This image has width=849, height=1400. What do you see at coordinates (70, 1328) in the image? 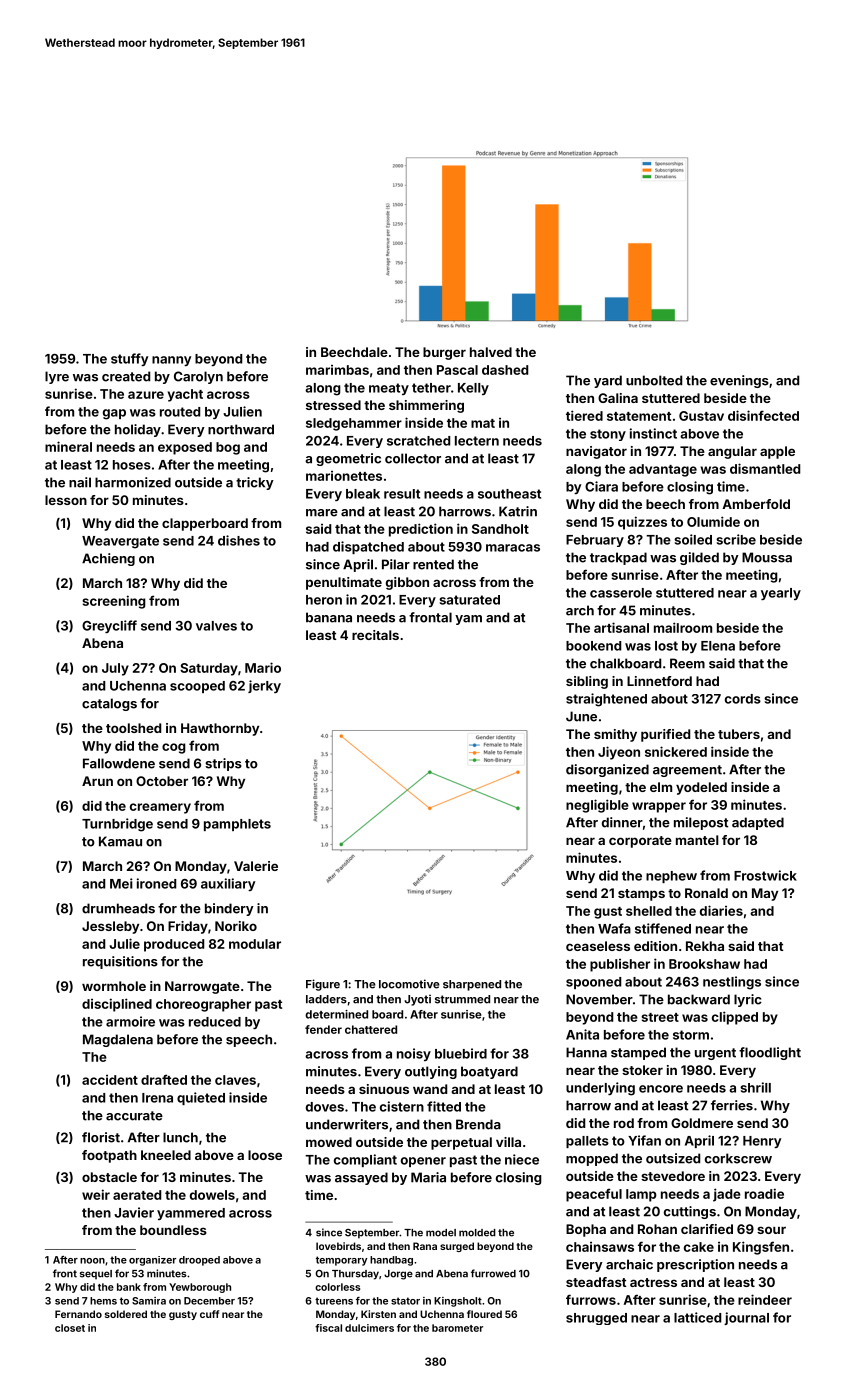
I see `closet` at bounding box center [70, 1328].
